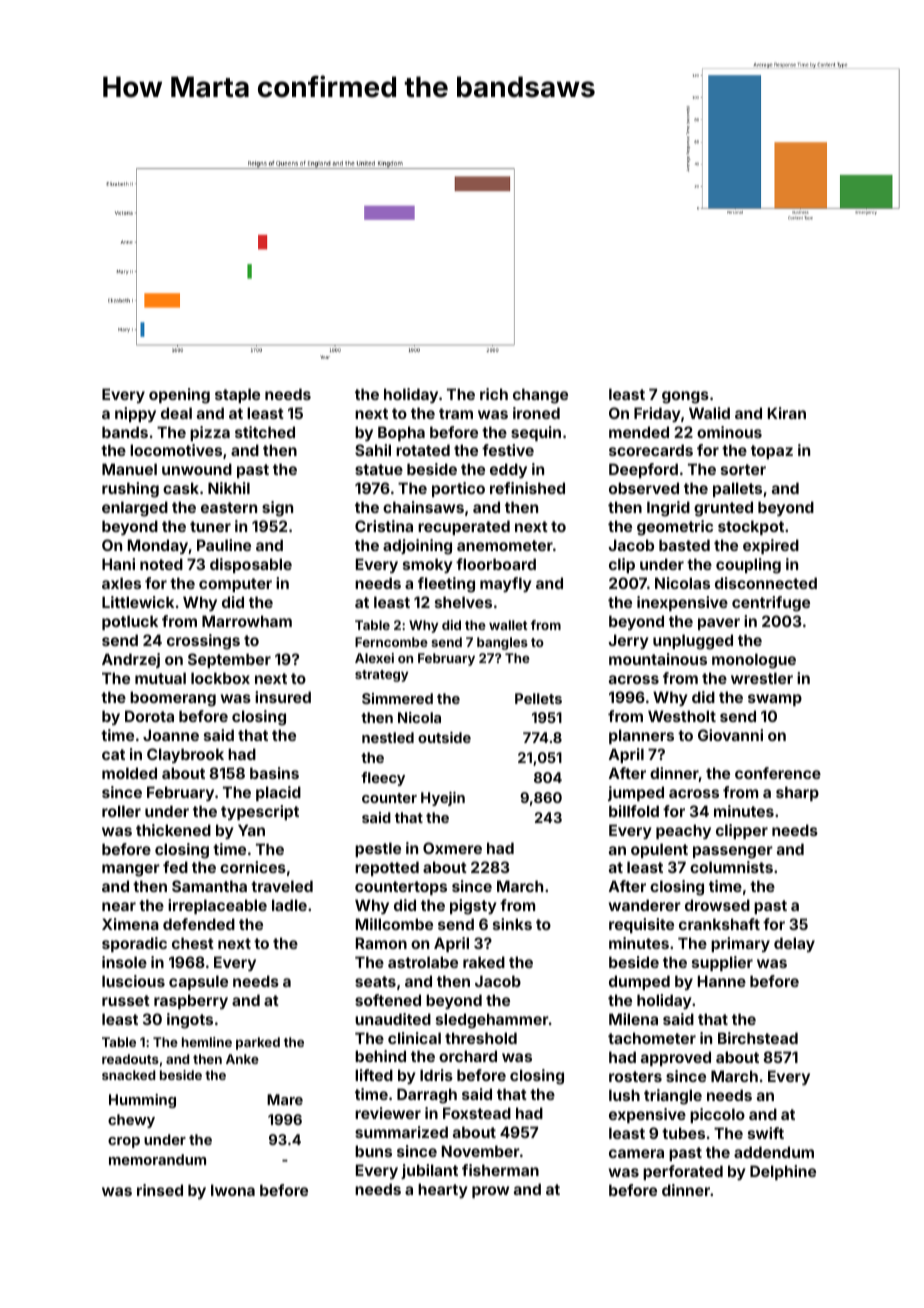 The image size is (924, 1308). I want to click on insole, so click(124, 962).
